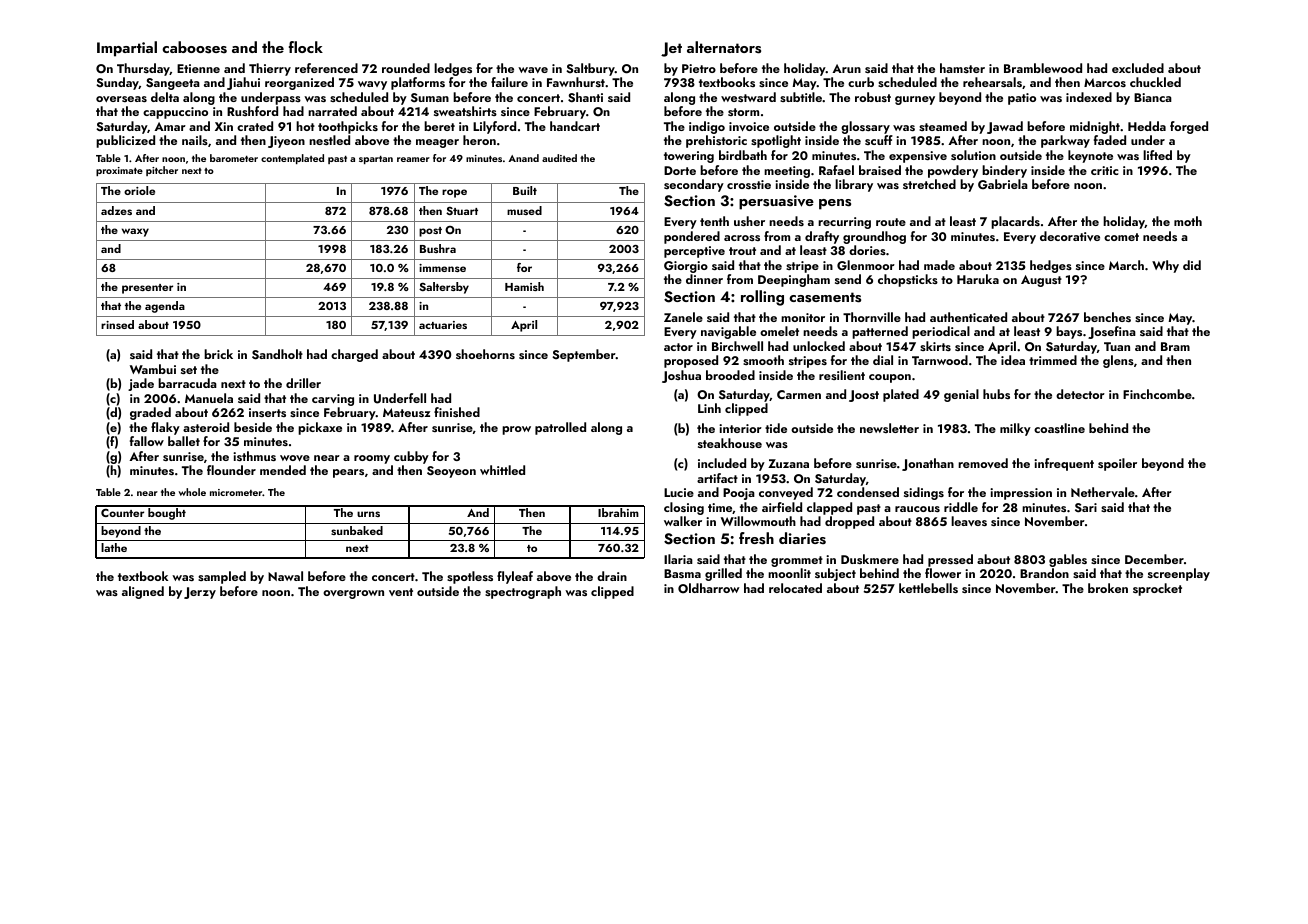 The height and width of the screenshot is (924, 1308). What do you see at coordinates (962, 68) in the screenshot?
I see `hamster` at bounding box center [962, 68].
